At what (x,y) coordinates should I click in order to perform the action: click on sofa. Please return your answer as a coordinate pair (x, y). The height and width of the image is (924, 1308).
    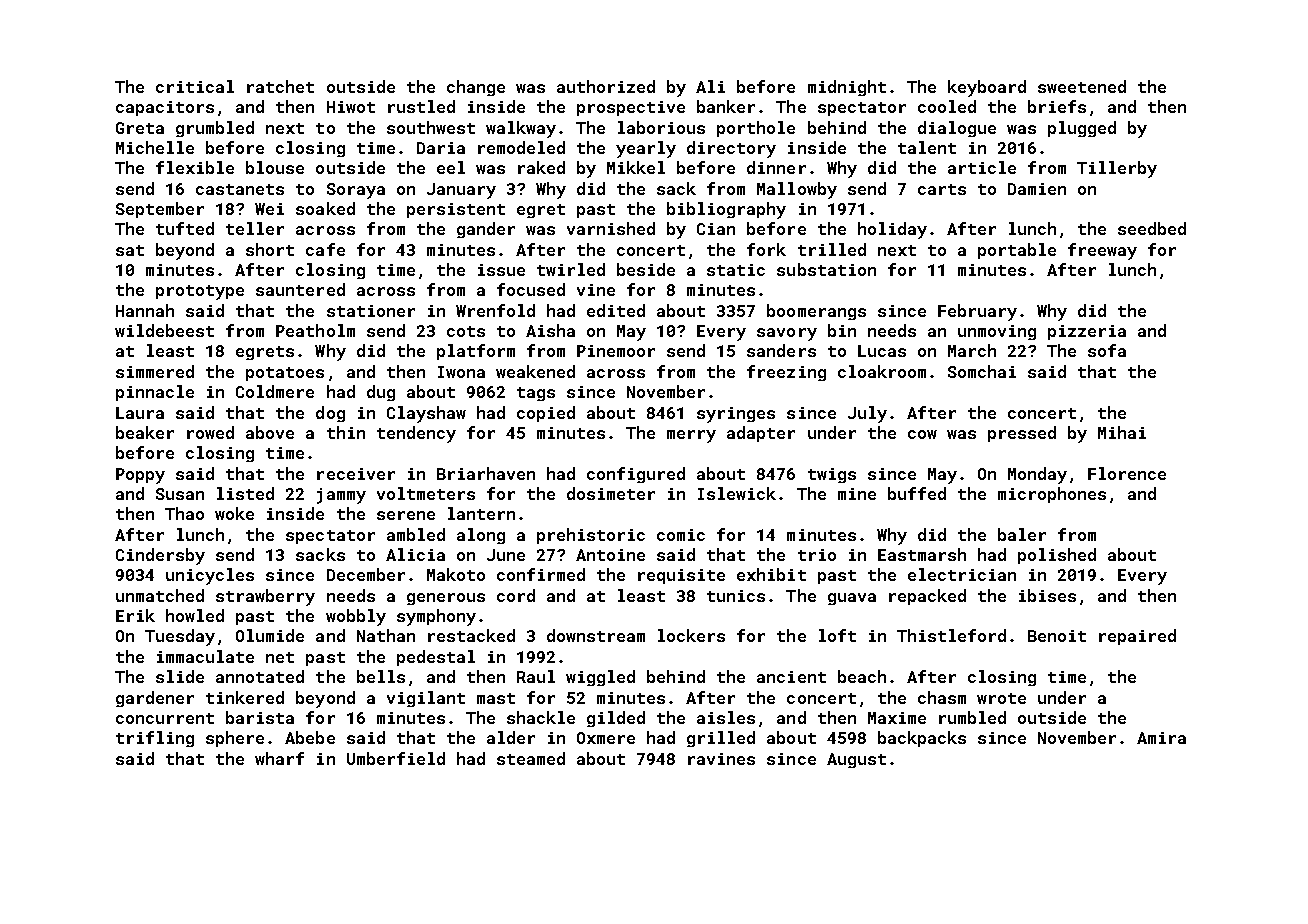
    Looking at the image, I should click on (1107, 350).
